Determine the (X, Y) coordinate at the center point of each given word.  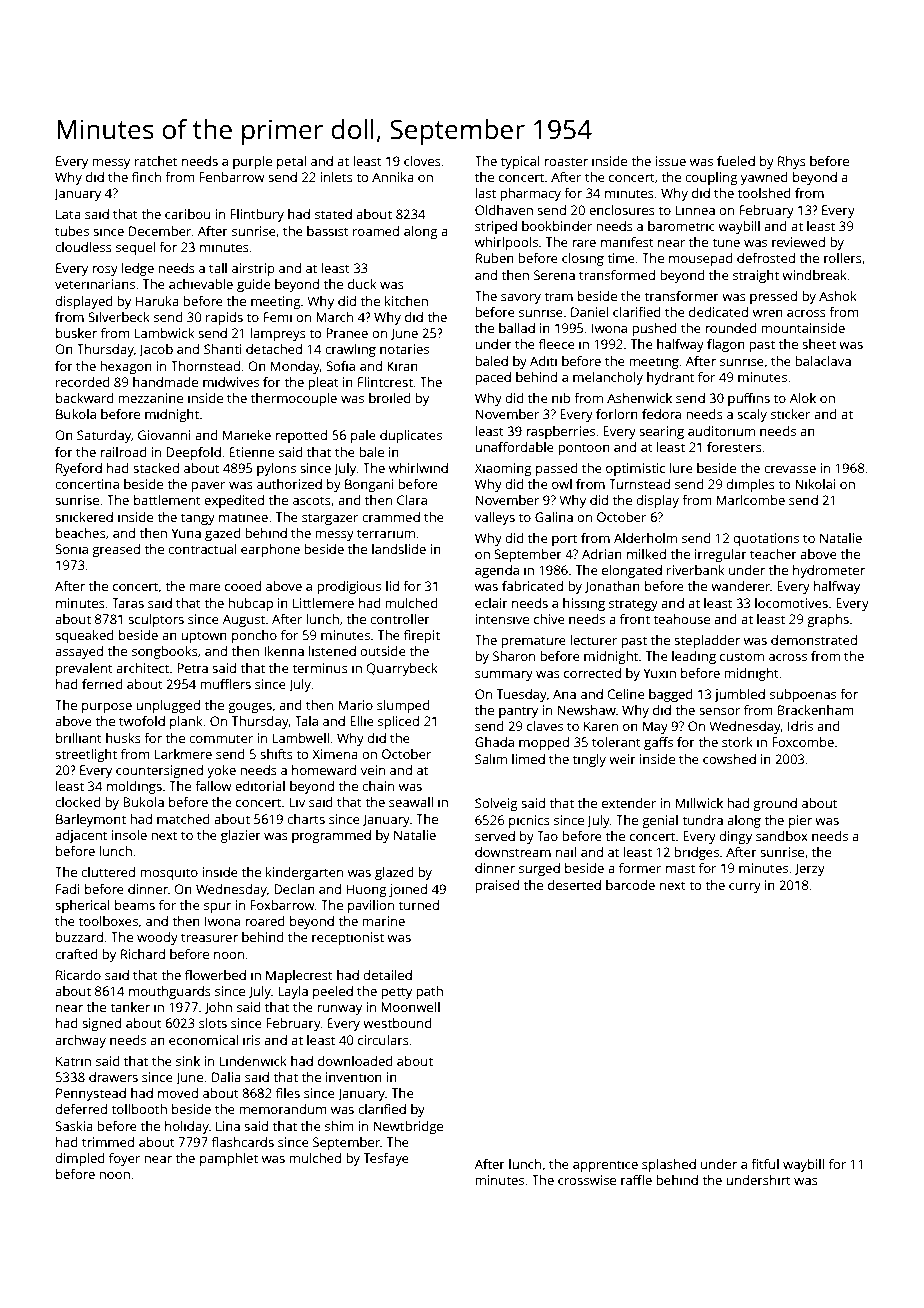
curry (745, 888)
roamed (376, 231)
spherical (82, 906)
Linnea (695, 210)
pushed (654, 329)
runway (339, 1010)
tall (218, 268)
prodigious (349, 587)
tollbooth (139, 1109)
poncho (254, 636)
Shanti (223, 349)
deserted (574, 885)
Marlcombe (751, 500)
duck (362, 284)
